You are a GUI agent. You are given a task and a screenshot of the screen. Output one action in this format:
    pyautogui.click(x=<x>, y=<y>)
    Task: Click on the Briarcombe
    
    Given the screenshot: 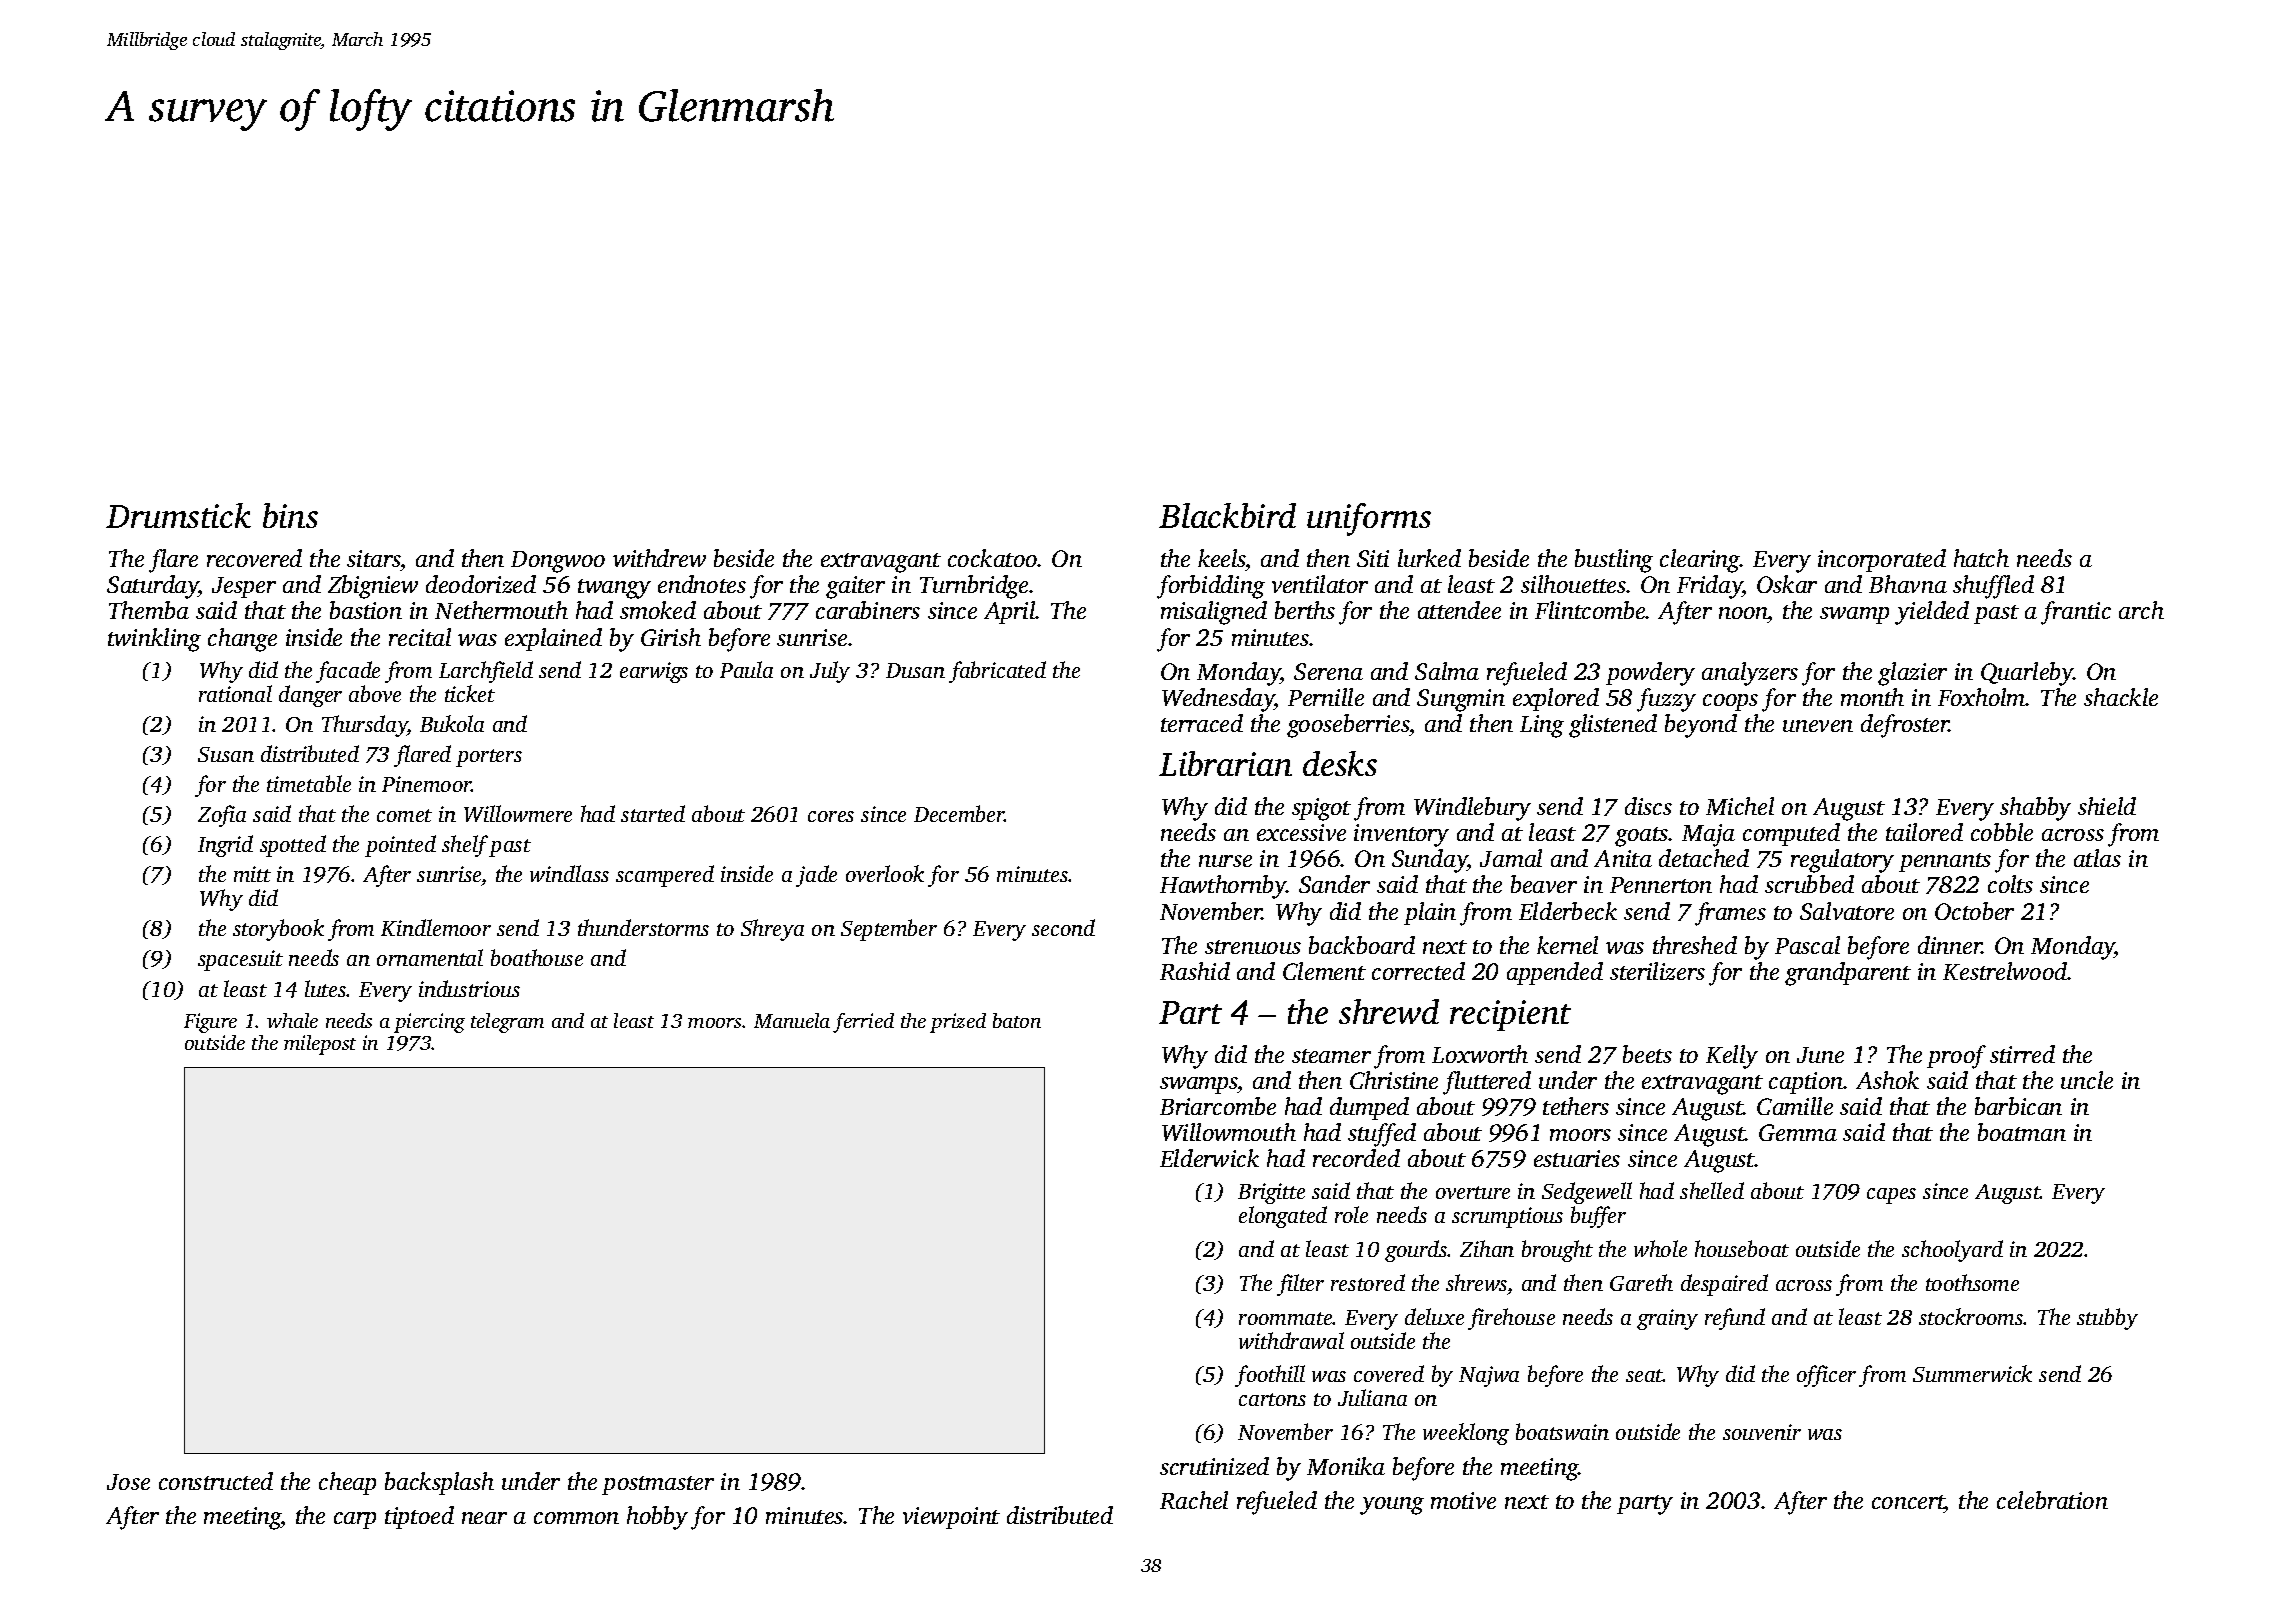 What is the action you would take?
    pyautogui.click(x=1218, y=1106)
